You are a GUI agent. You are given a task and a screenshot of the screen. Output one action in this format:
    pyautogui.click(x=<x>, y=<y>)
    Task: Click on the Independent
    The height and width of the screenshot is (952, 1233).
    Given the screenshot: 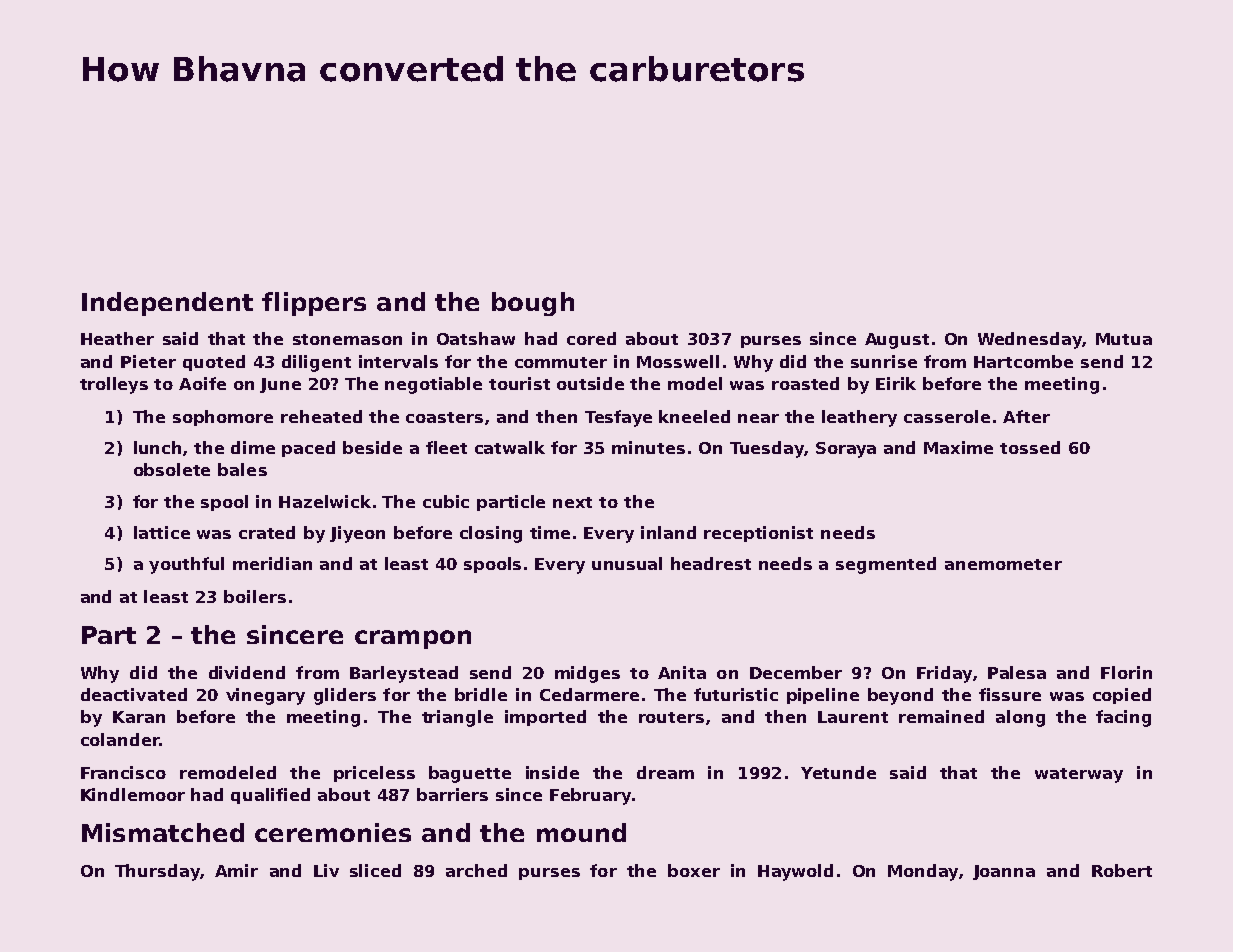 What is the action you would take?
    pyautogui.click(x=167, y=304)
